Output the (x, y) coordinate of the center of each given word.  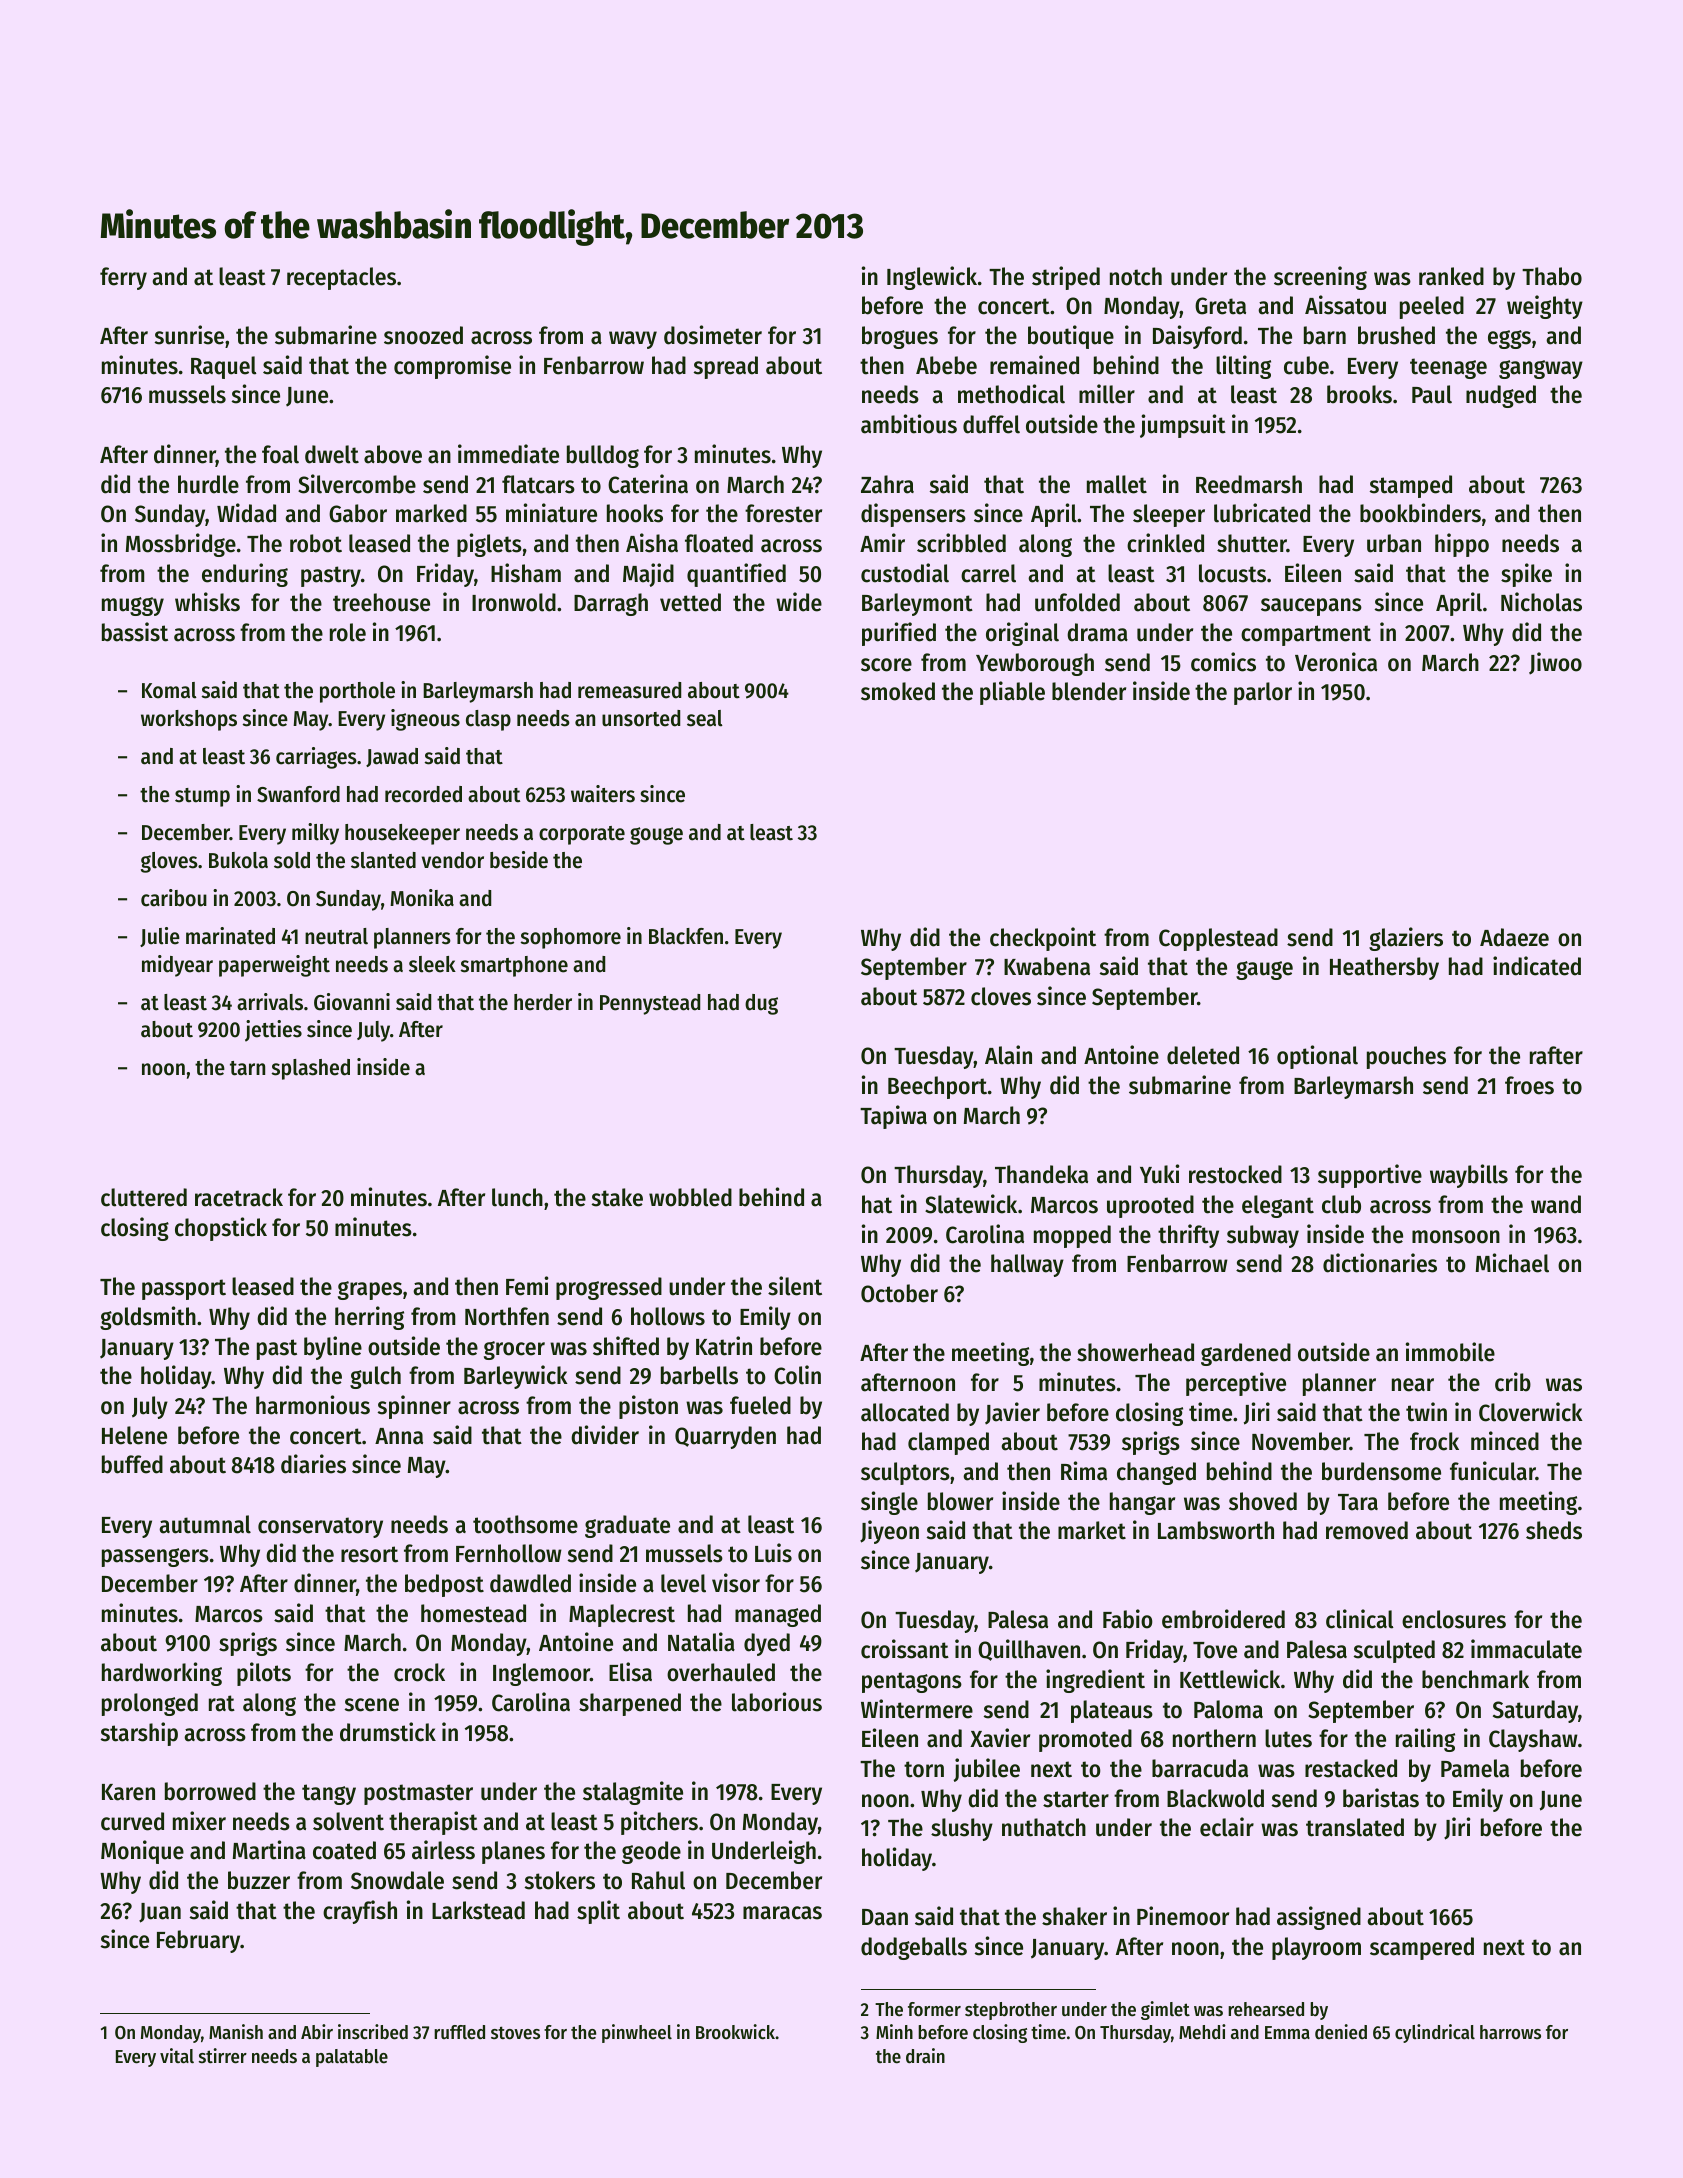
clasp (488, 720)
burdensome (1381, 1471)
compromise (452, 367)
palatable (352, 2058)
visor (736, 1583)
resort (369, 1554)
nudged (1501, 396)
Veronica (1336, 662)
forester (783, 513)
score (886, 665)
